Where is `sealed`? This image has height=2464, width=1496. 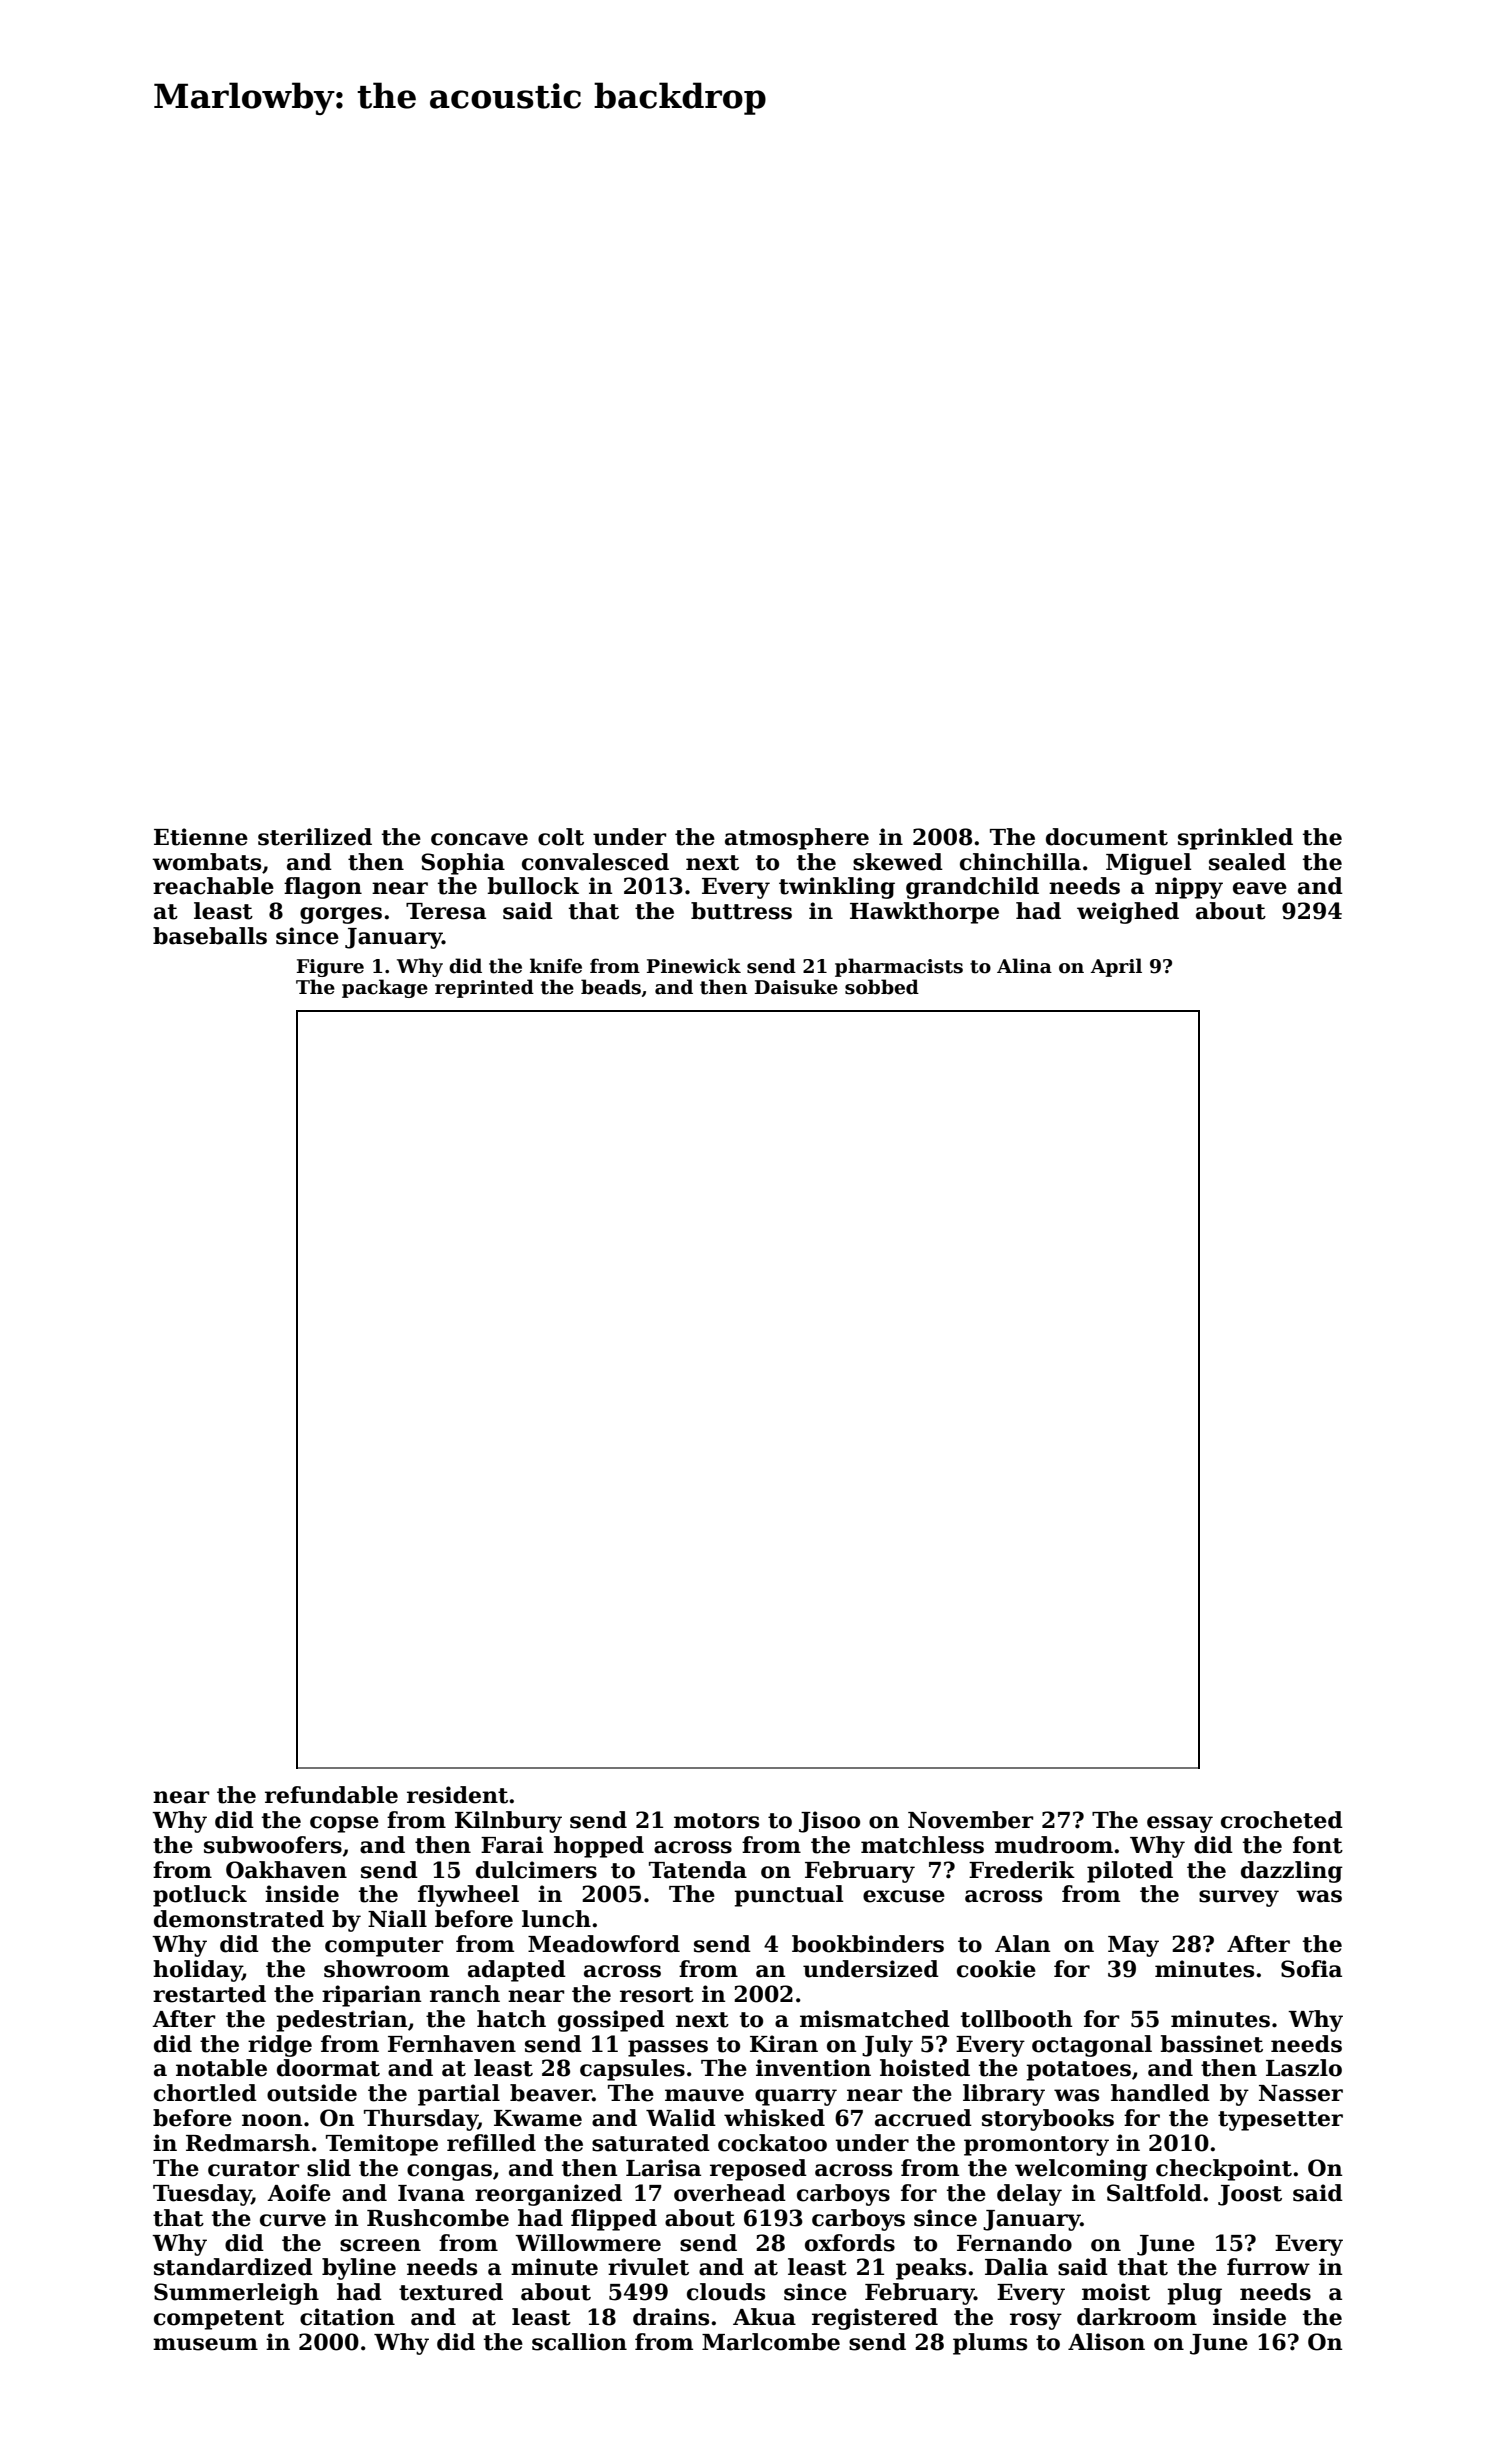 sealed is located at coordinates (1247, 862).
